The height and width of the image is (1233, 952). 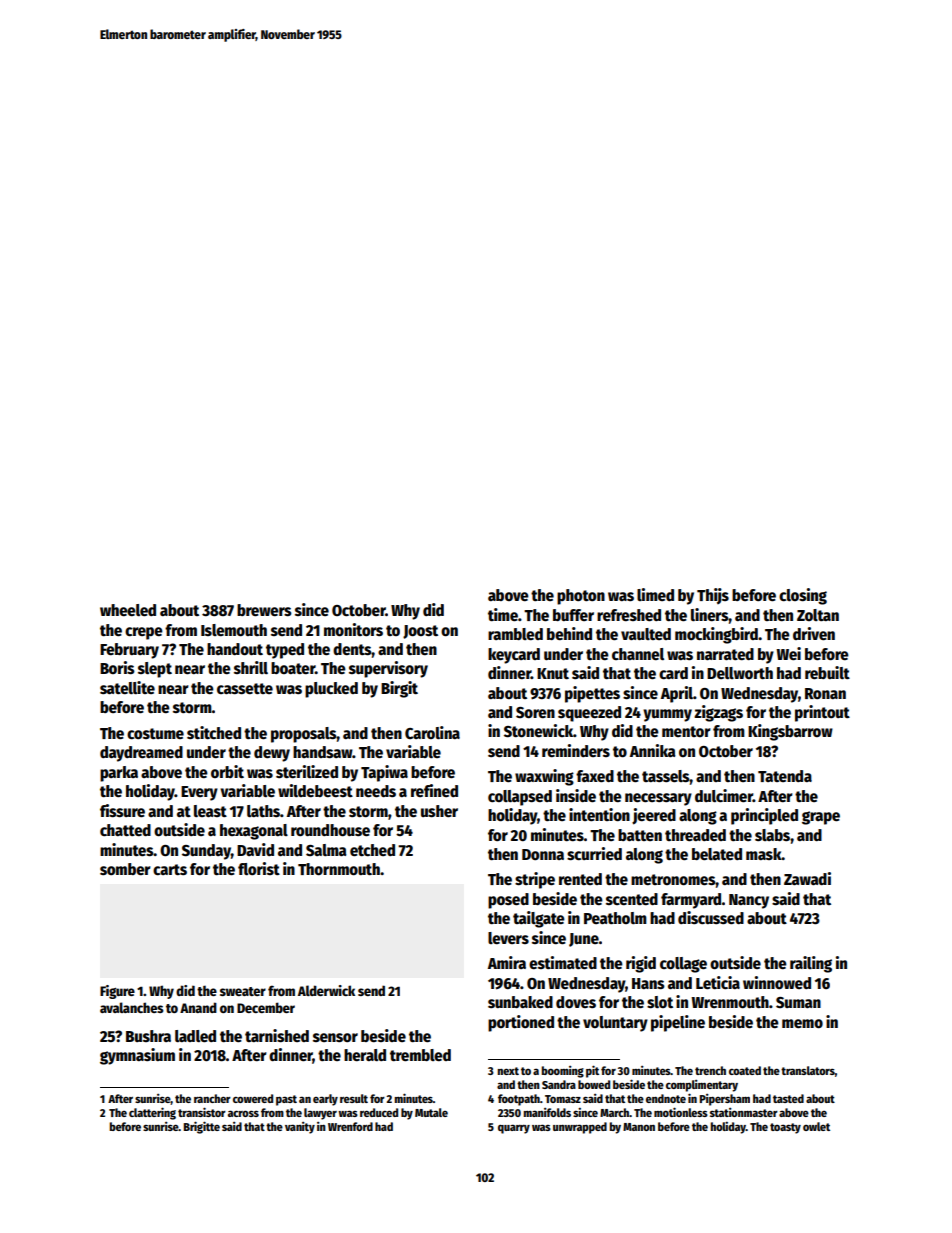 What do you see at coordinates (673, 880) in the image?
I see `metronomes` at bounding box center [673, 880].
